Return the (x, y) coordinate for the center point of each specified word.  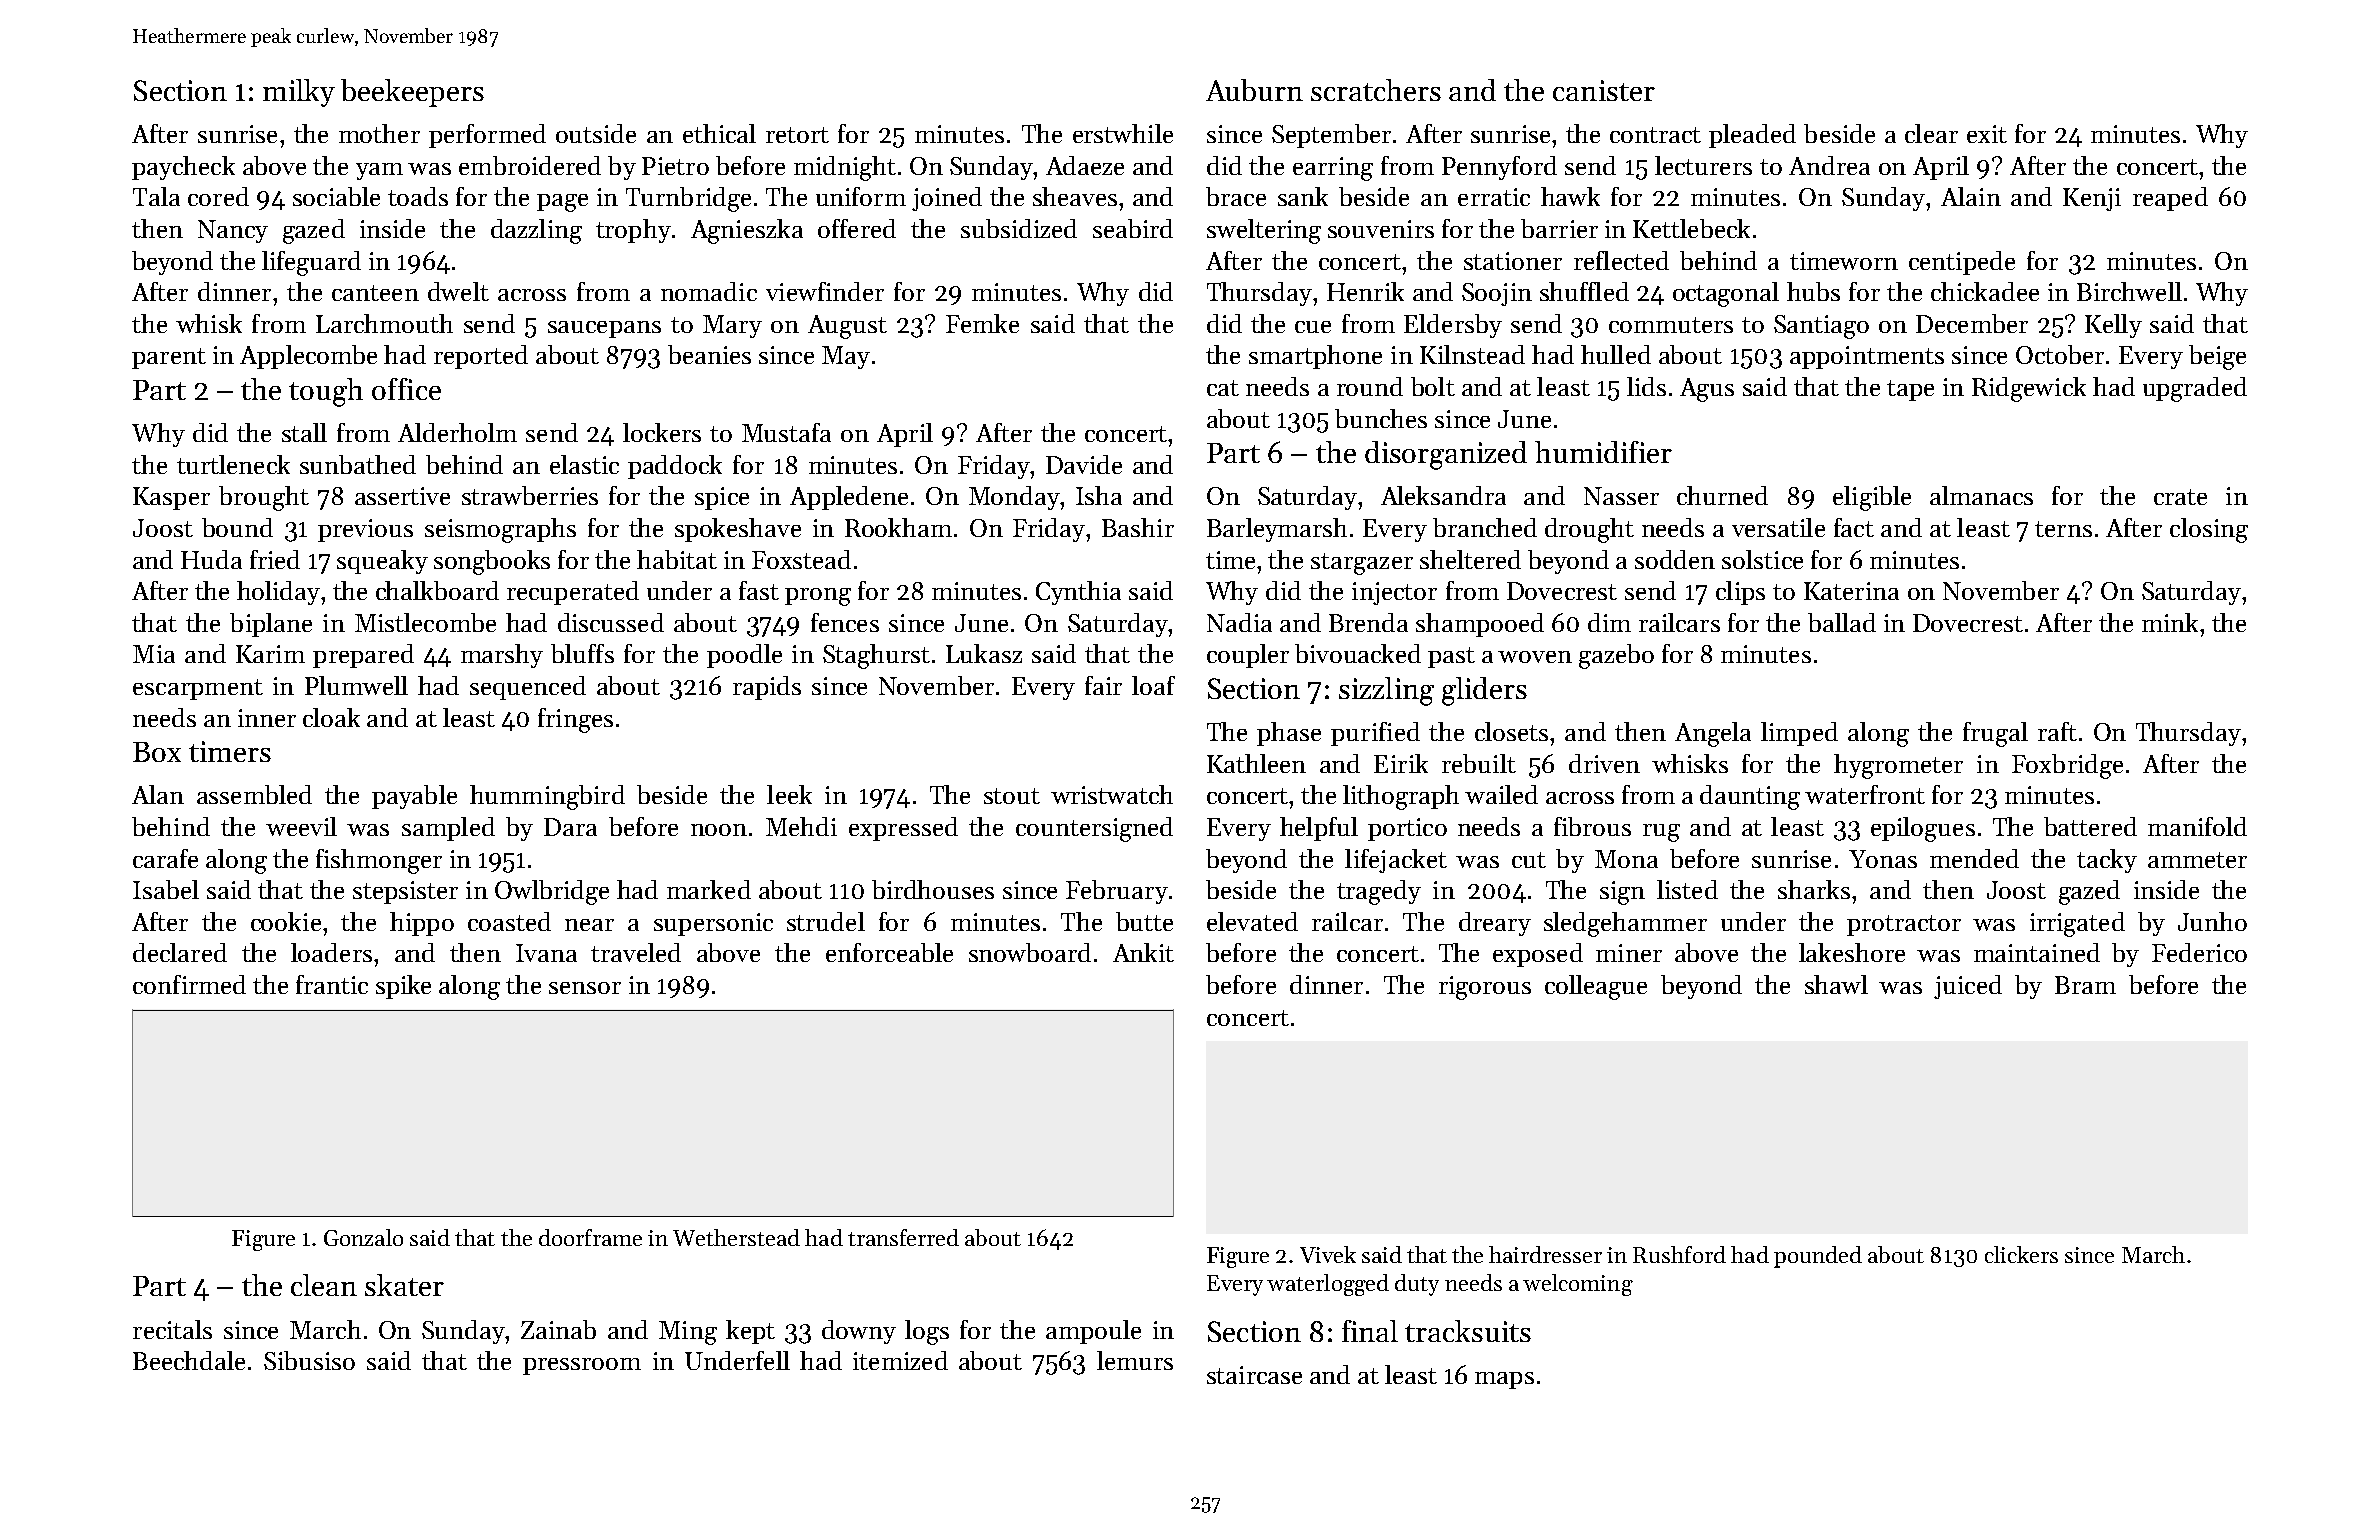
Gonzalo (363, 1237)
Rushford (1679, 1254)
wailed (1501, 794)
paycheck (183, 168)
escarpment (198, 689)
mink (2170, 622)
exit (1987, 134)
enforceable (889, 952)
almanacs (1981, 495)
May (846, 357)
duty (1417, 1285)
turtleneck (233, 464)
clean (324, 1285)
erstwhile (1123, 133)
